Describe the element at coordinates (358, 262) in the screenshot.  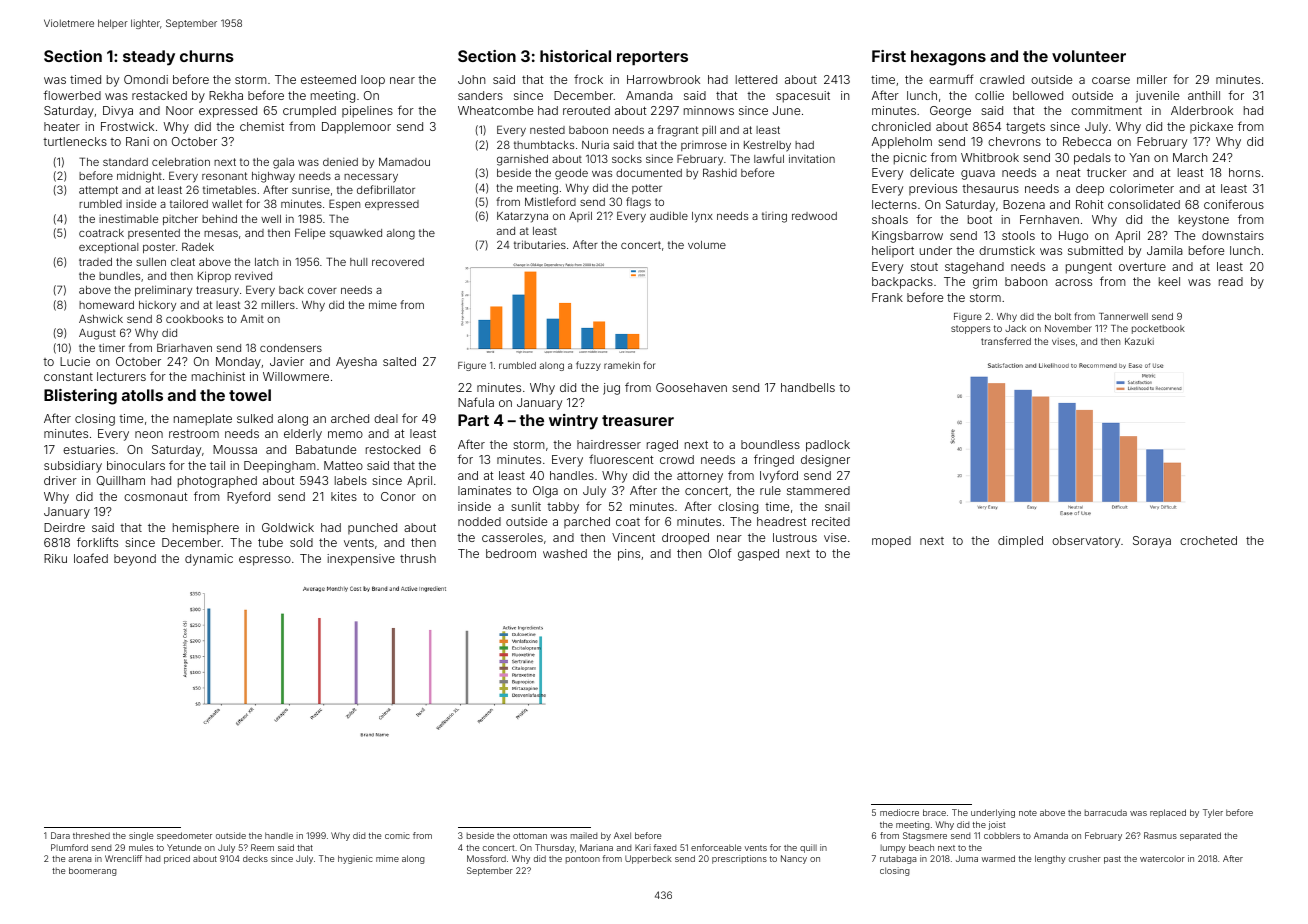
I see `hull` at that location.
